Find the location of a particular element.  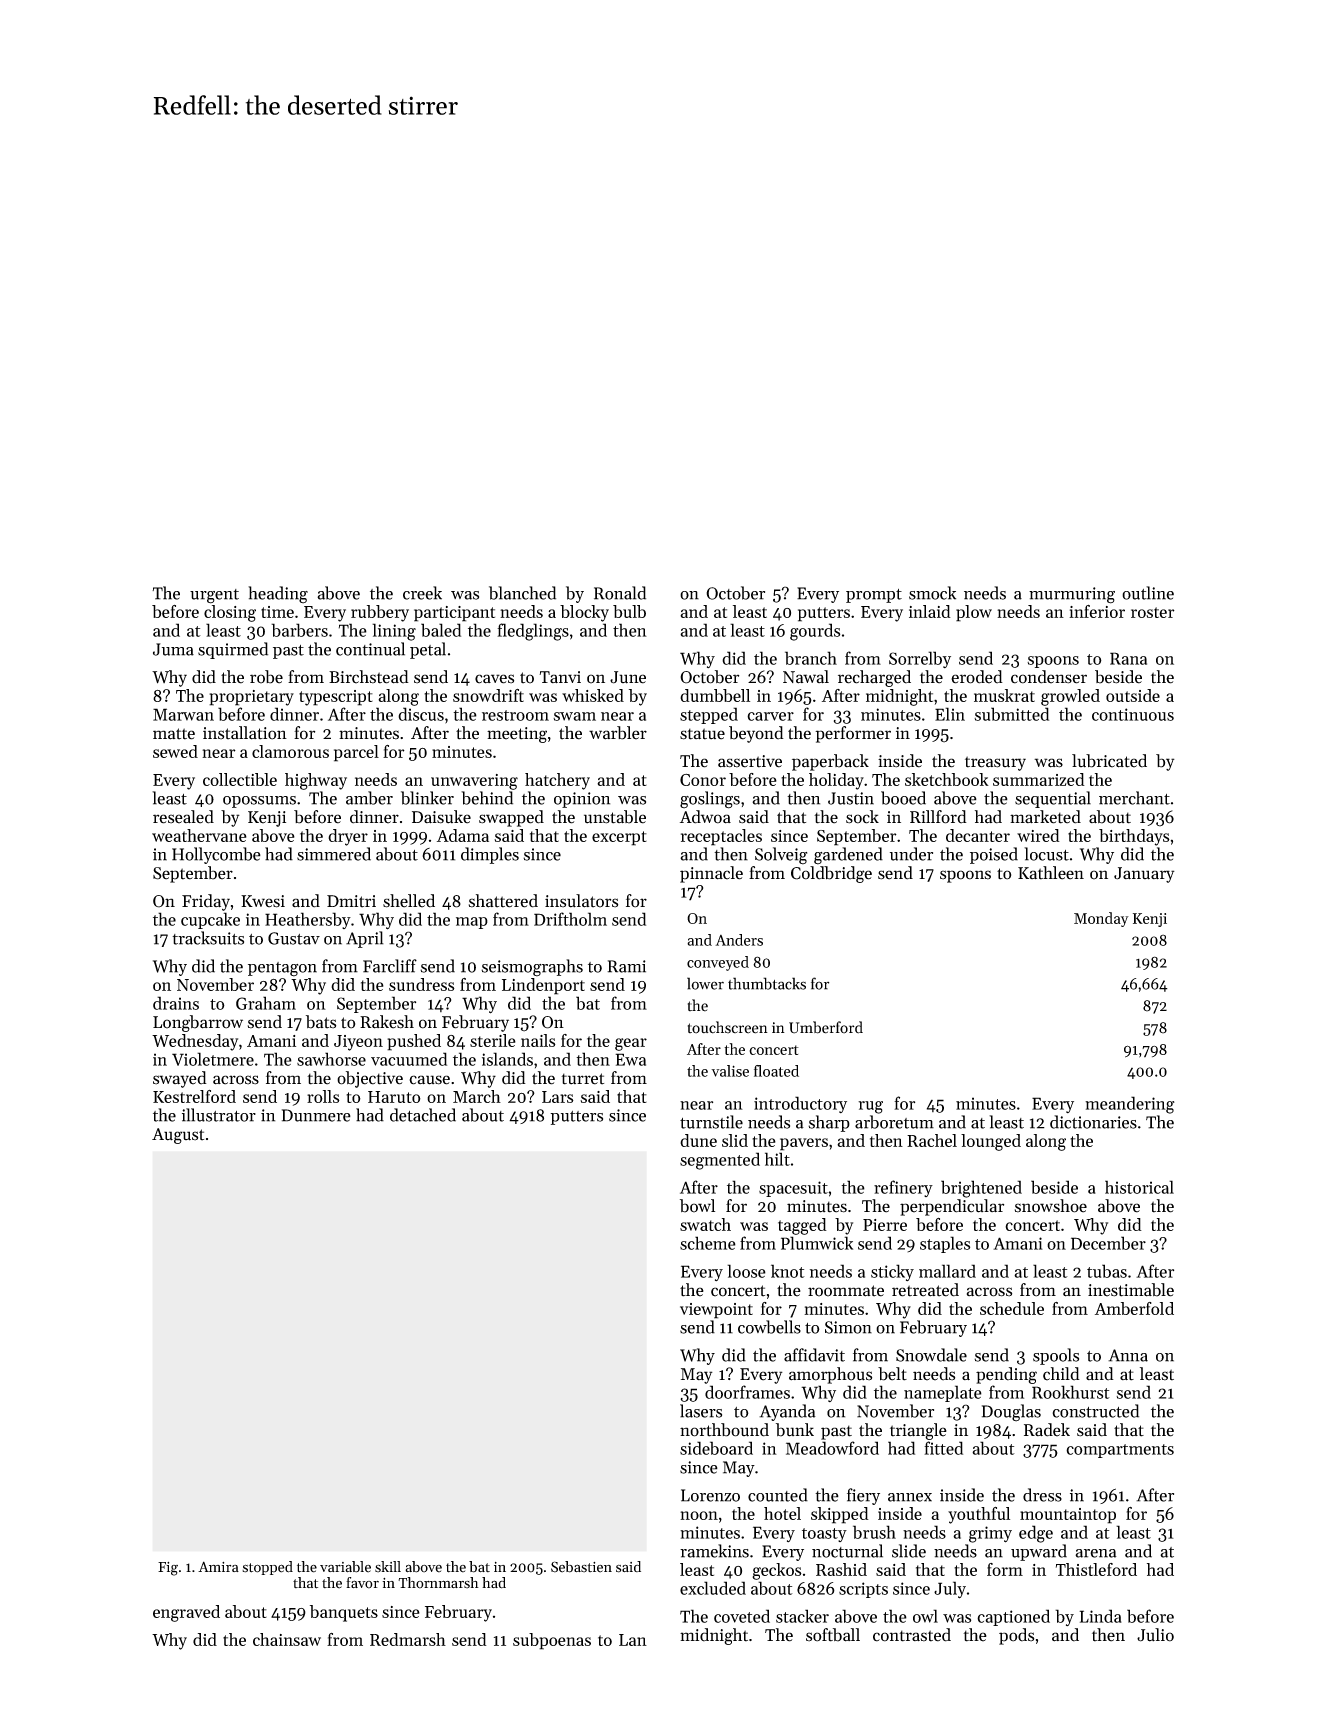

detached is located at coordinates (423, 1115).
